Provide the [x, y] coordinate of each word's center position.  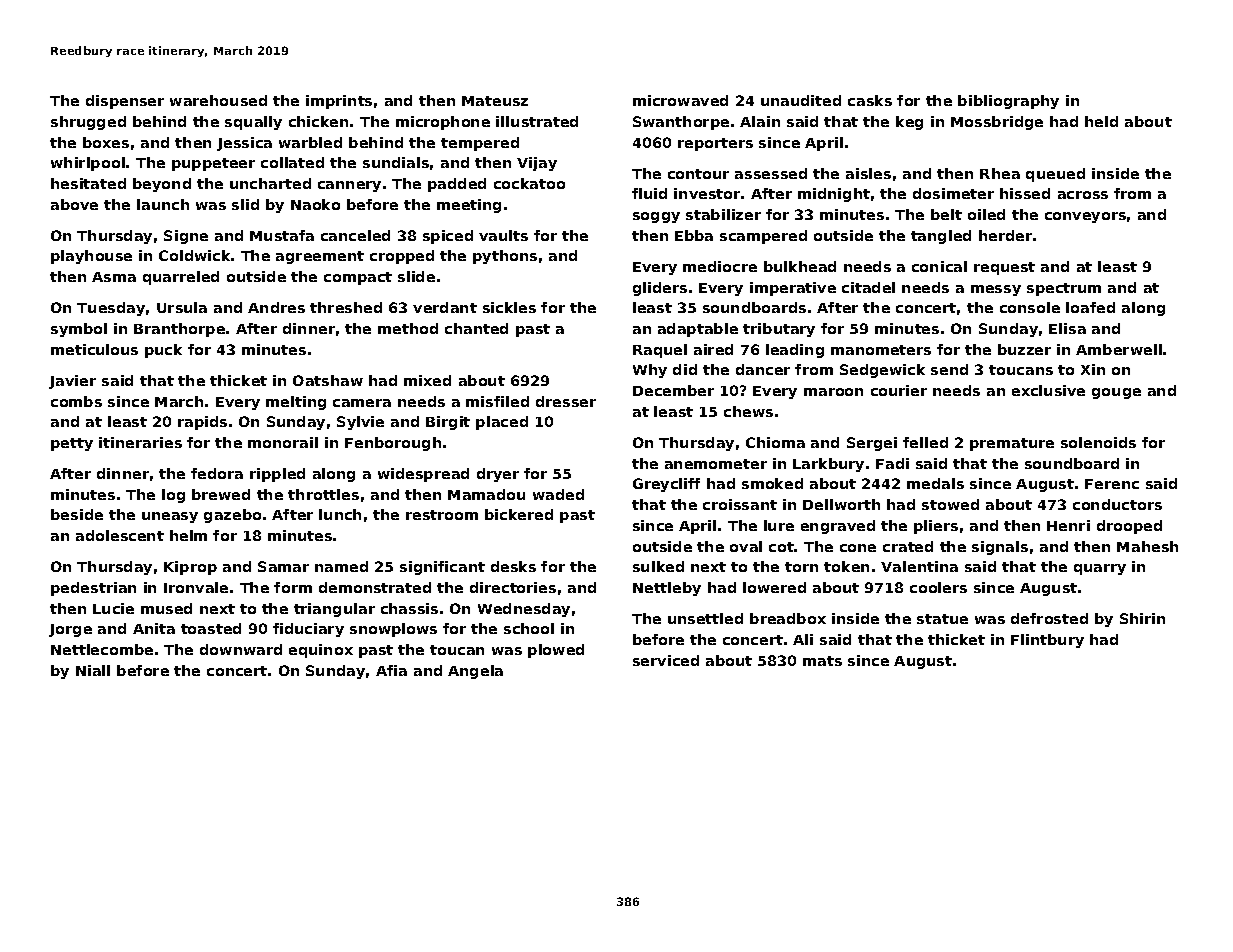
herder [1005, 235]
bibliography [1008, 102]
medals [935, 483]
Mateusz [495, 101]
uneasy [170, 517]
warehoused [218, 100]
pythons [505, 257]
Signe [186, 237]
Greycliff [666, 485]
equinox [321, 651]
